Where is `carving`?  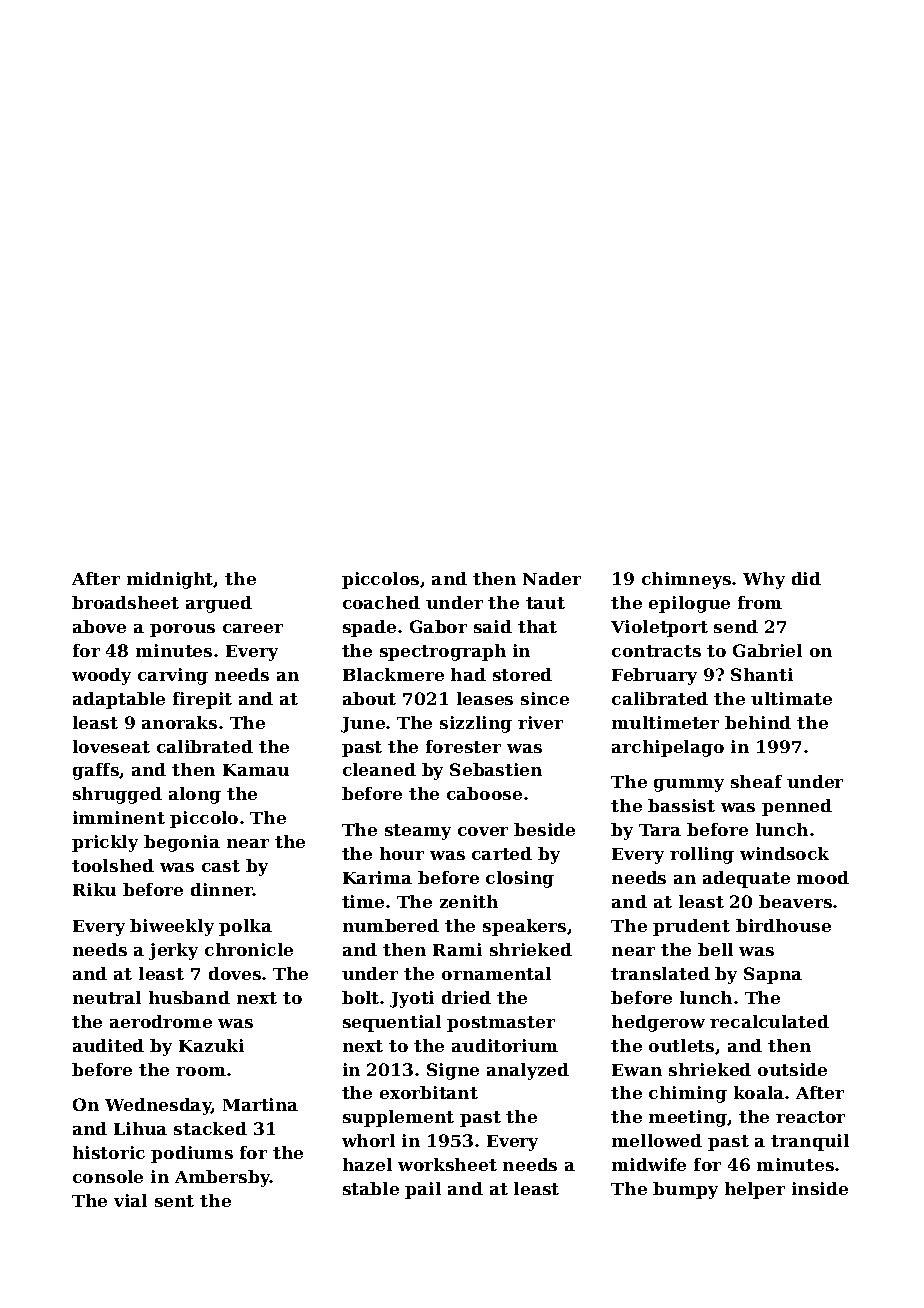 carving is located at coordinates (173, 676).
